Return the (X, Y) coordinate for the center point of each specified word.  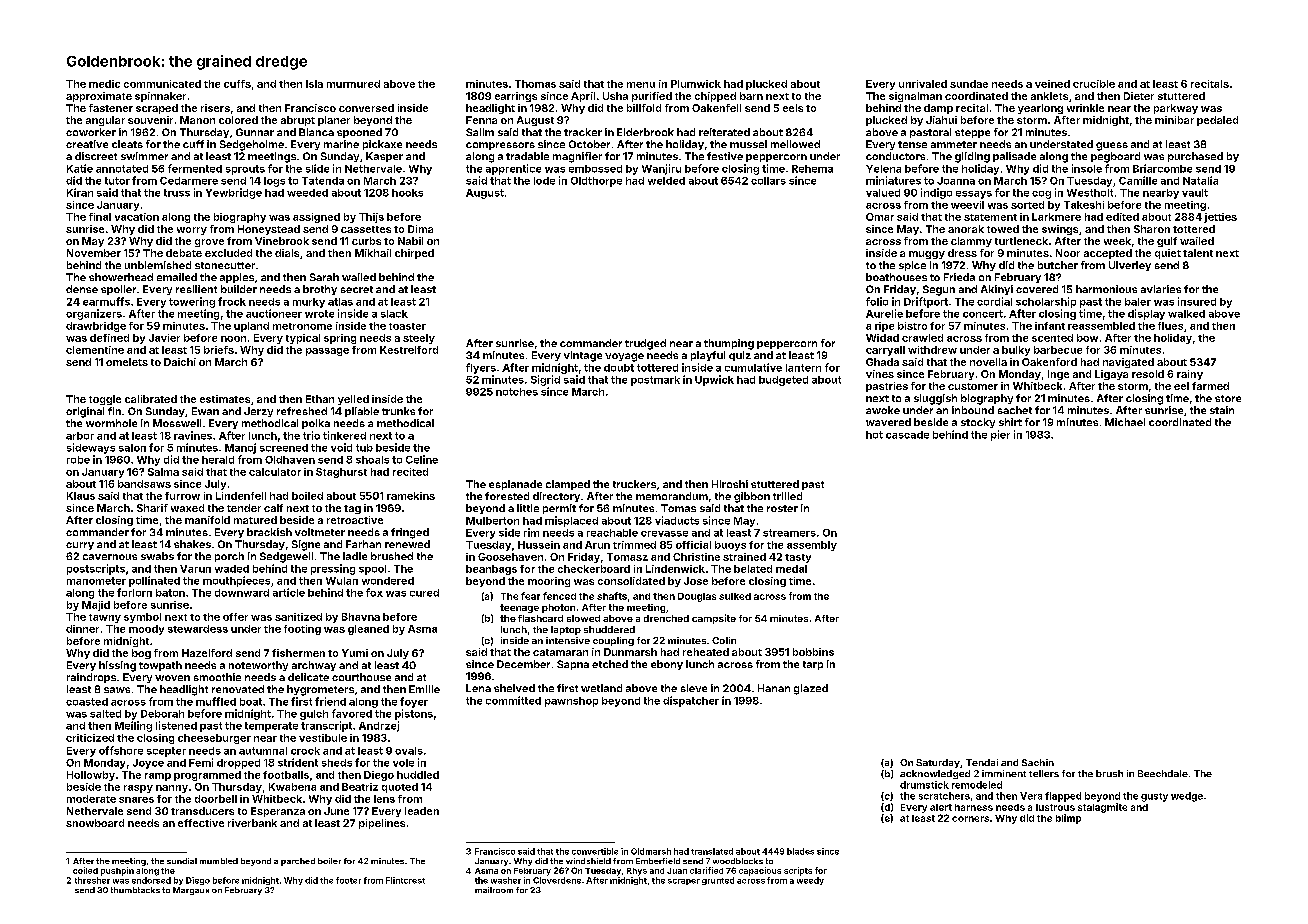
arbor (80, 436)
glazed (811, 689)
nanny (172, 789)
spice (912, 266)
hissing (117, 666)
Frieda (959, 277)
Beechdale (1163, 773)
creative (87, 144)
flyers (481, 368)
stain (1222, 410)
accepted (1108, 254)
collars (768, 181)
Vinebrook (282, 241)
